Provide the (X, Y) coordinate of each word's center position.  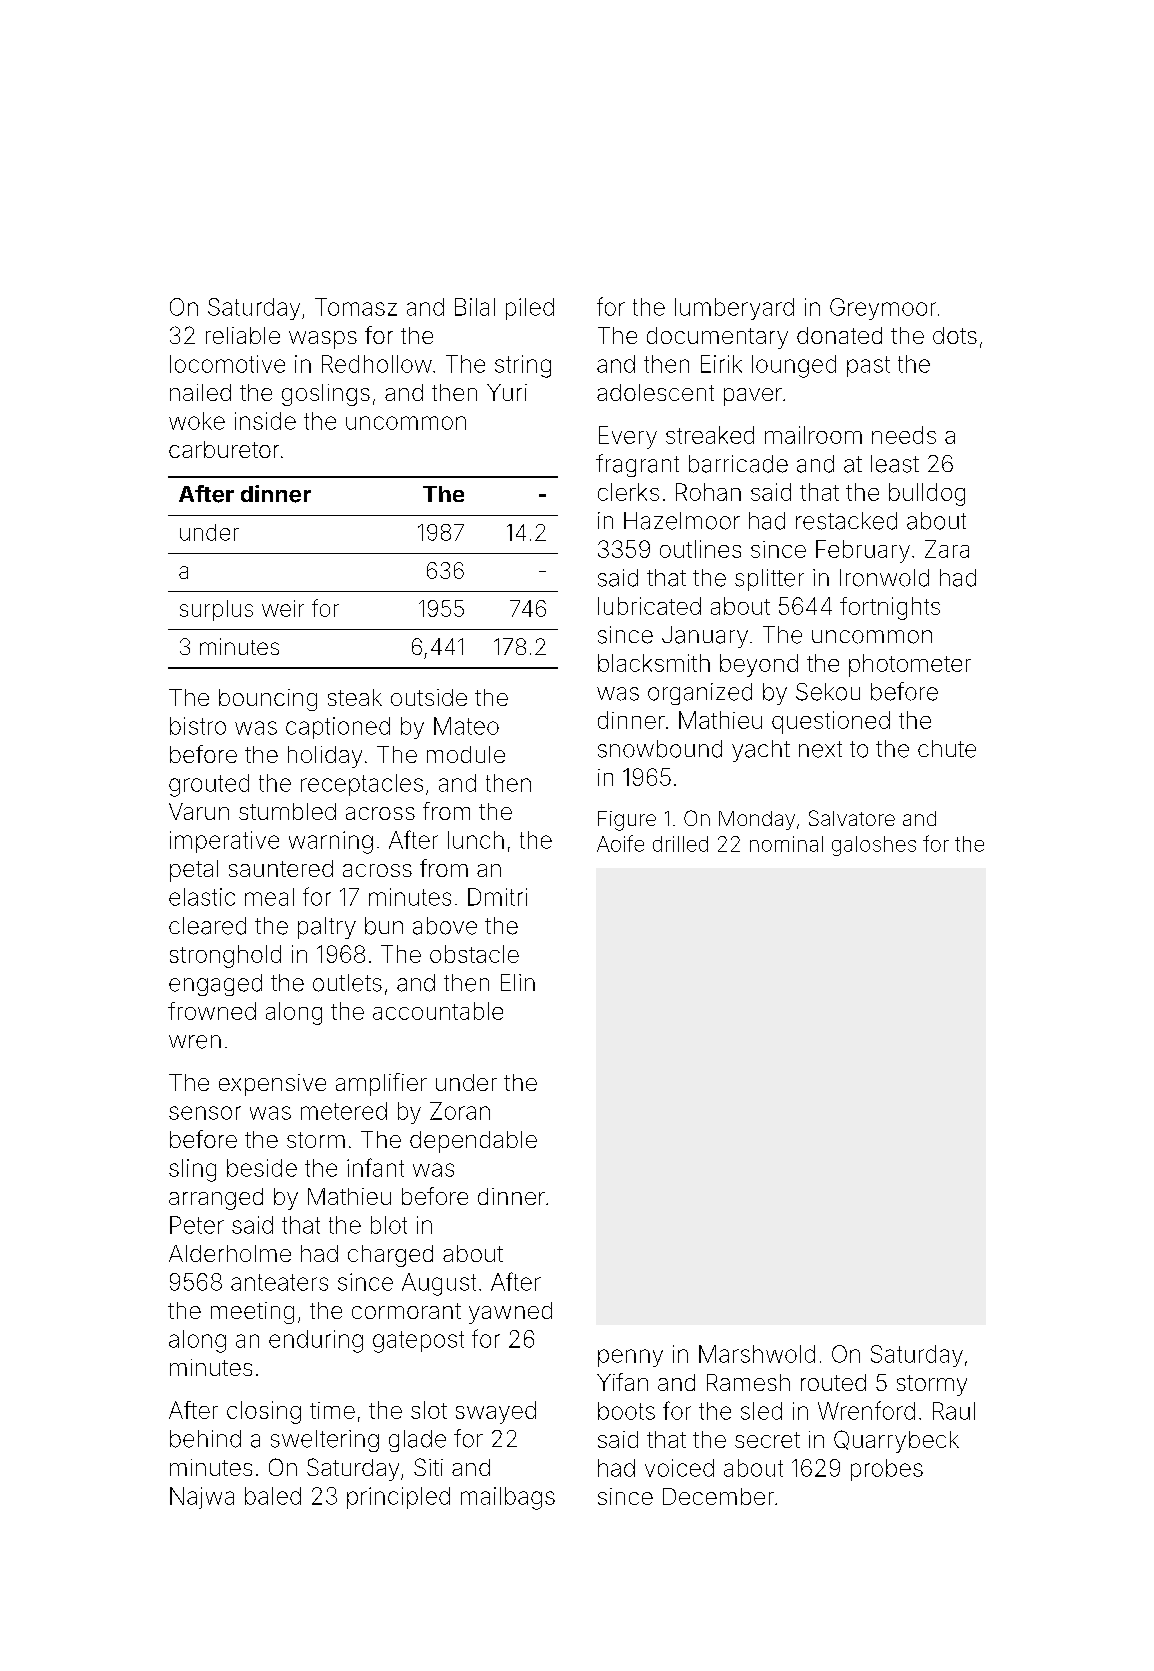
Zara (947, 549)
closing (264, 1412)
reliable (243, 335)
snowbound (660, 749)
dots (955, 335)
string (523, 366)
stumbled (287, 811)
